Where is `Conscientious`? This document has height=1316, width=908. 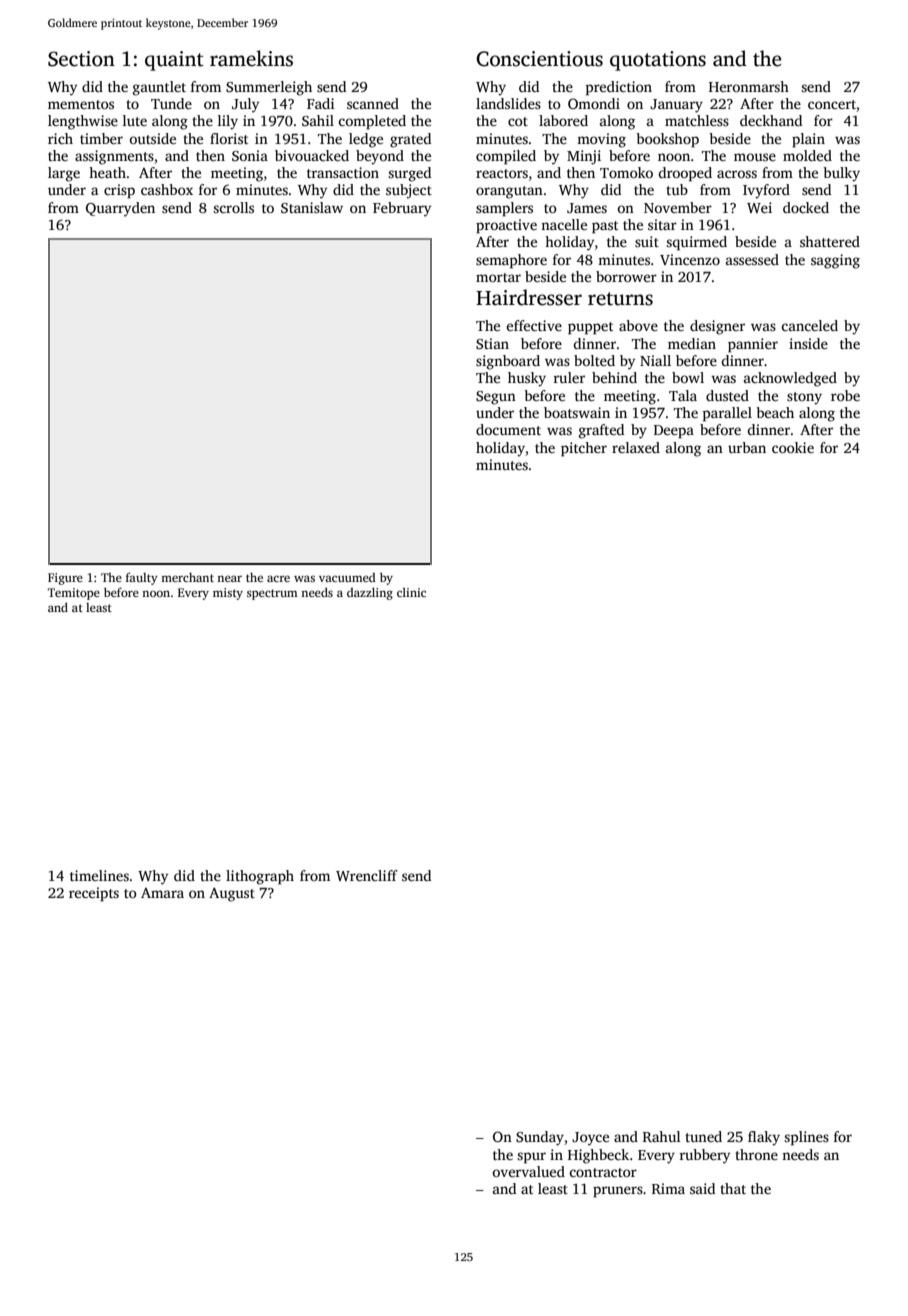
Conscientious is located at coordinates (539, 59).
